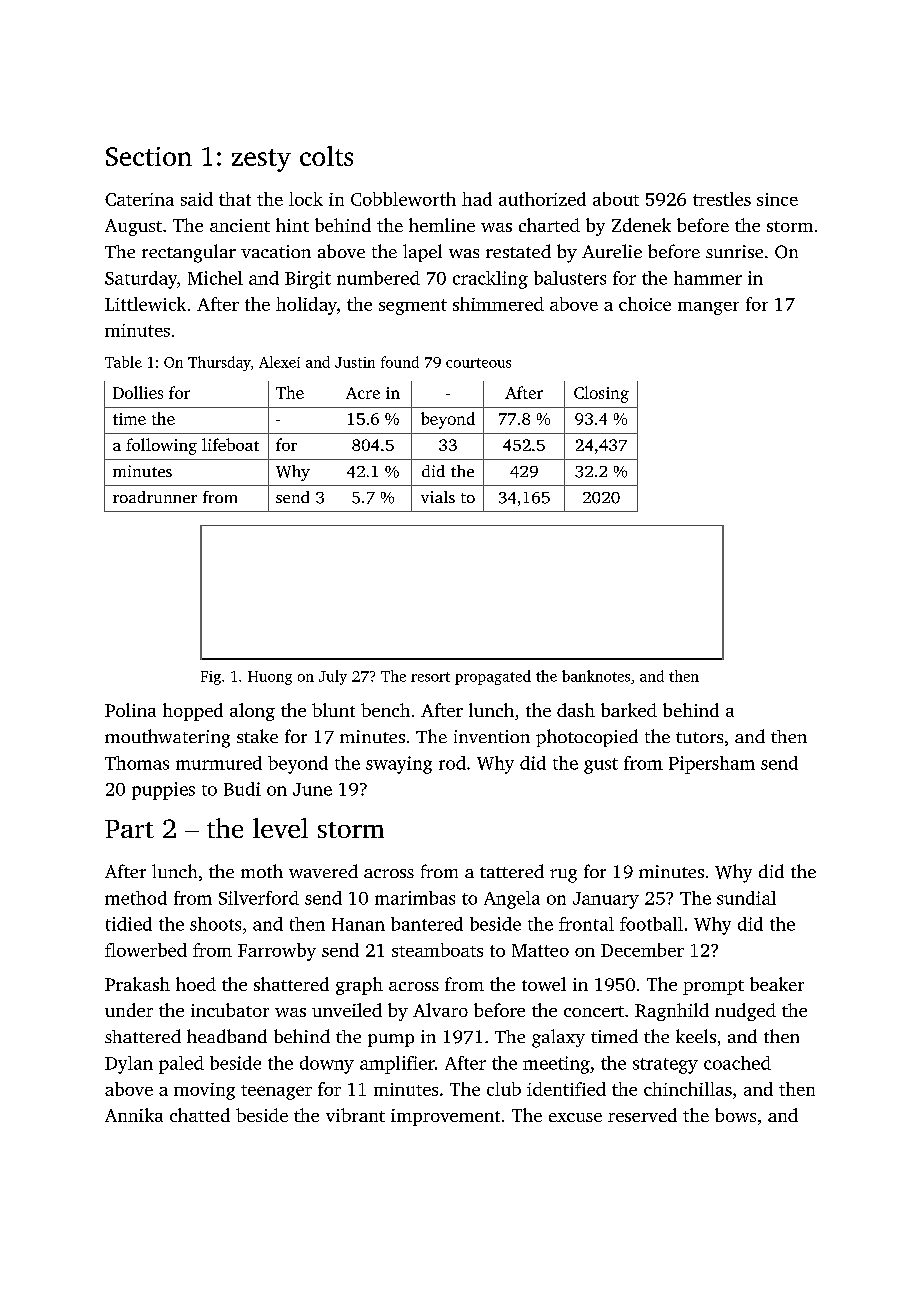 This document has height=1311, width=924. Describe the element at coordinates (326, 156) in the document. I see `colts` at that location.
